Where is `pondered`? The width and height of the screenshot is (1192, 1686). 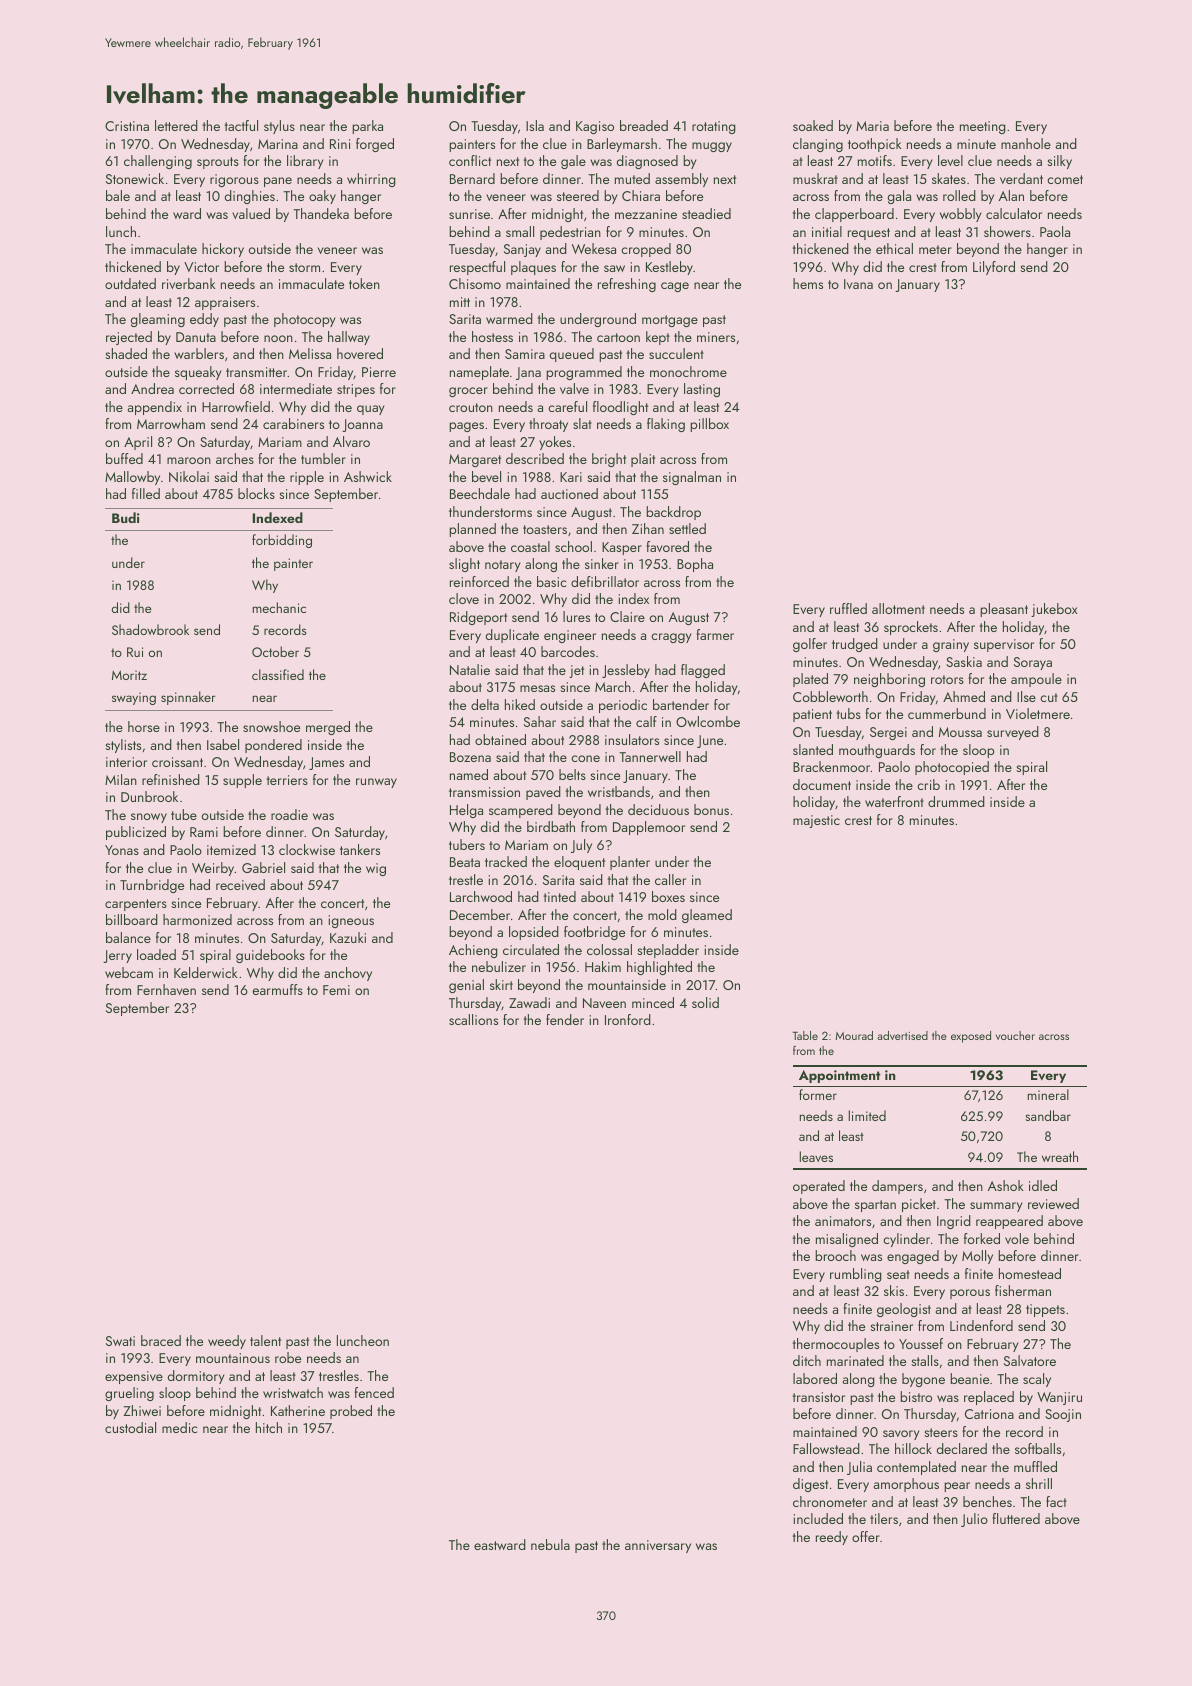
pondered is located at coordinates (273, 746).
